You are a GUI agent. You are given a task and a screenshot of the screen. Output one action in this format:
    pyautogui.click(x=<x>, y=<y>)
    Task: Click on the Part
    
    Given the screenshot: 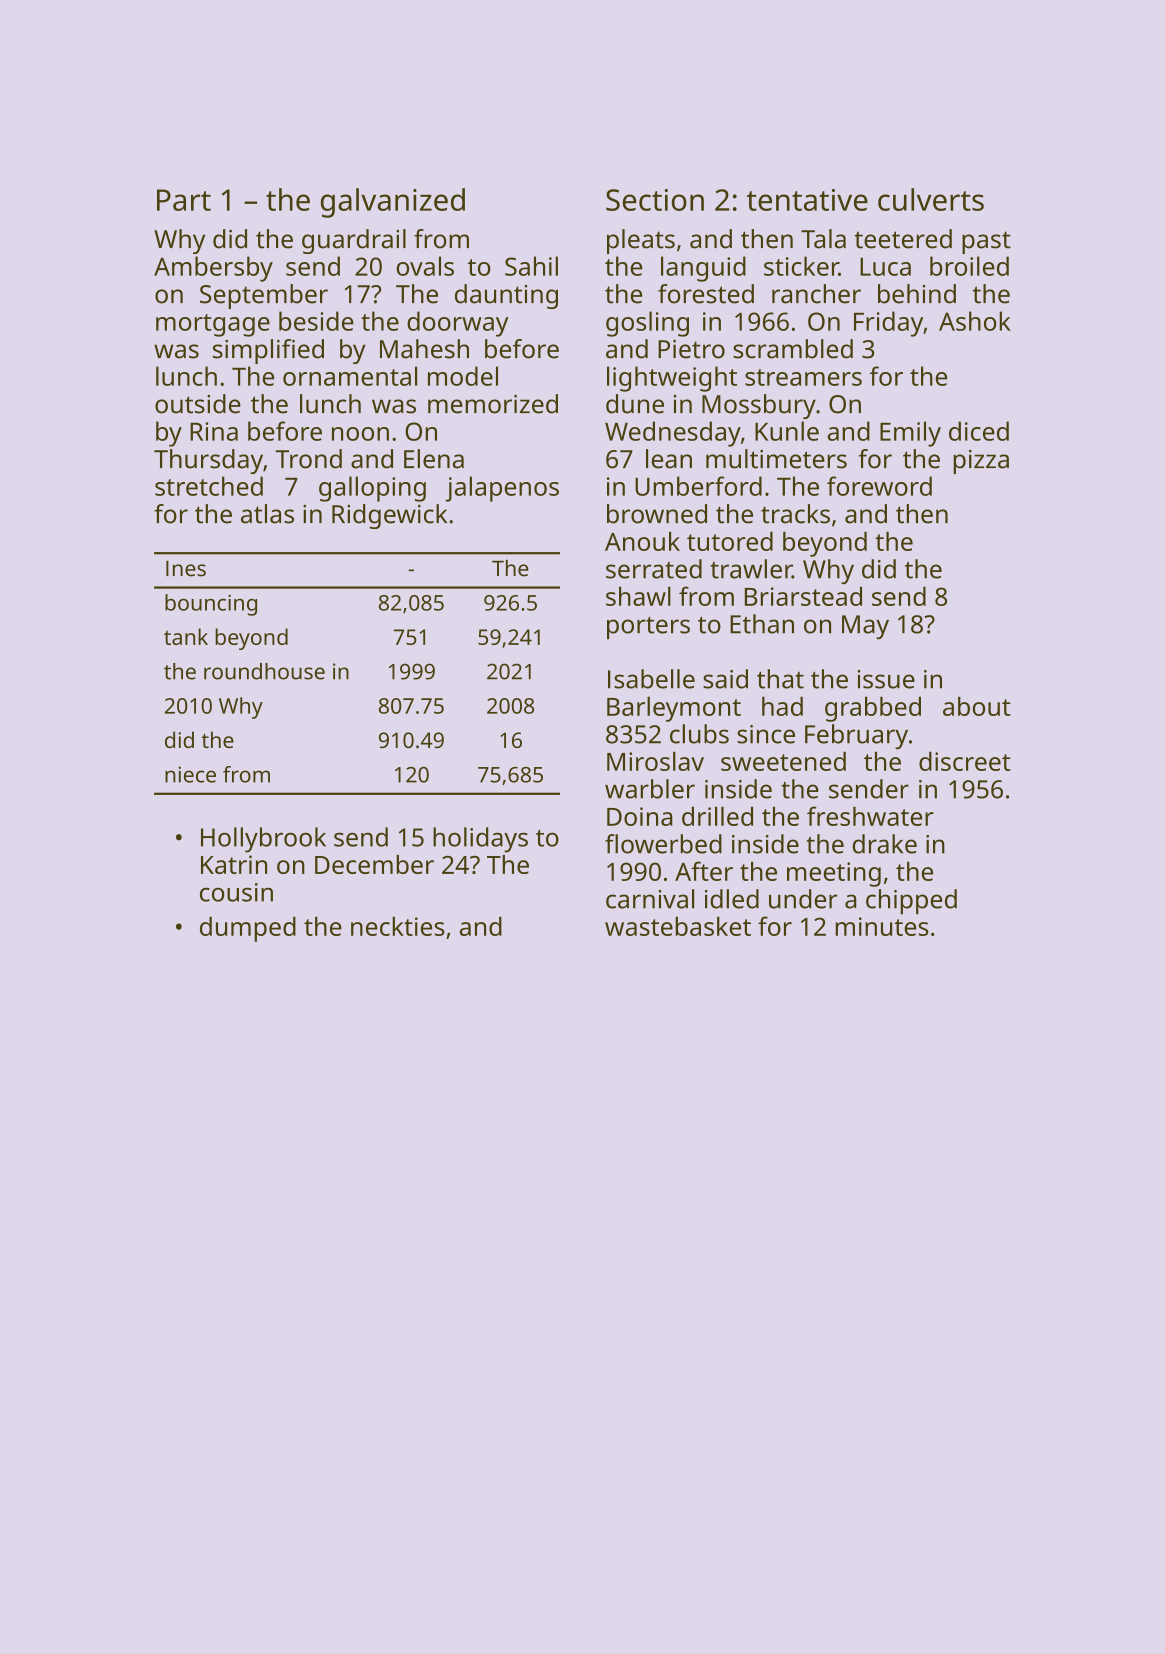 What is the action you would take?
    pyautogui.click(x=184, y=200)
